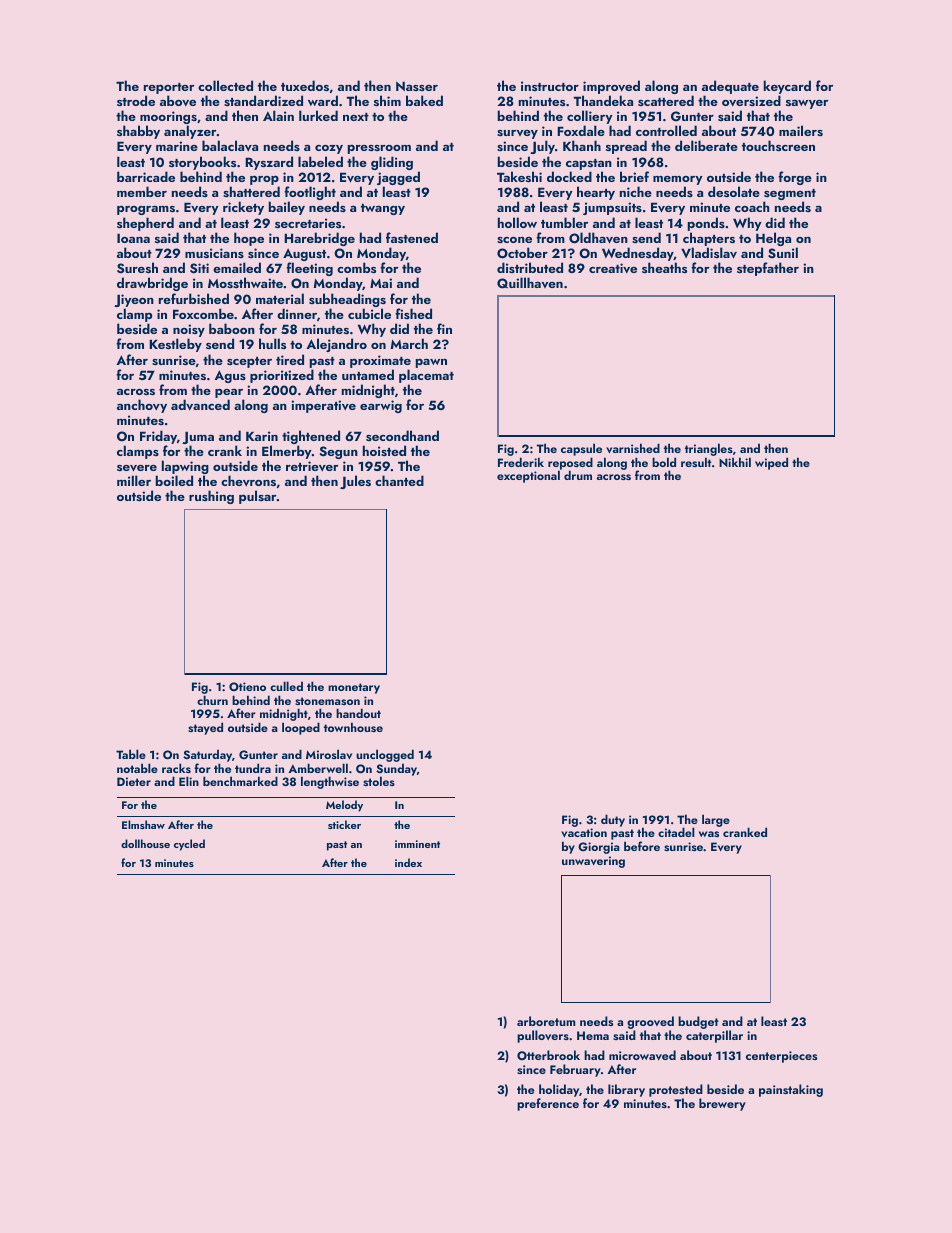 The width and height of the screenshot is (952, 1233). I want to click on rushing, so click(211, 497).
